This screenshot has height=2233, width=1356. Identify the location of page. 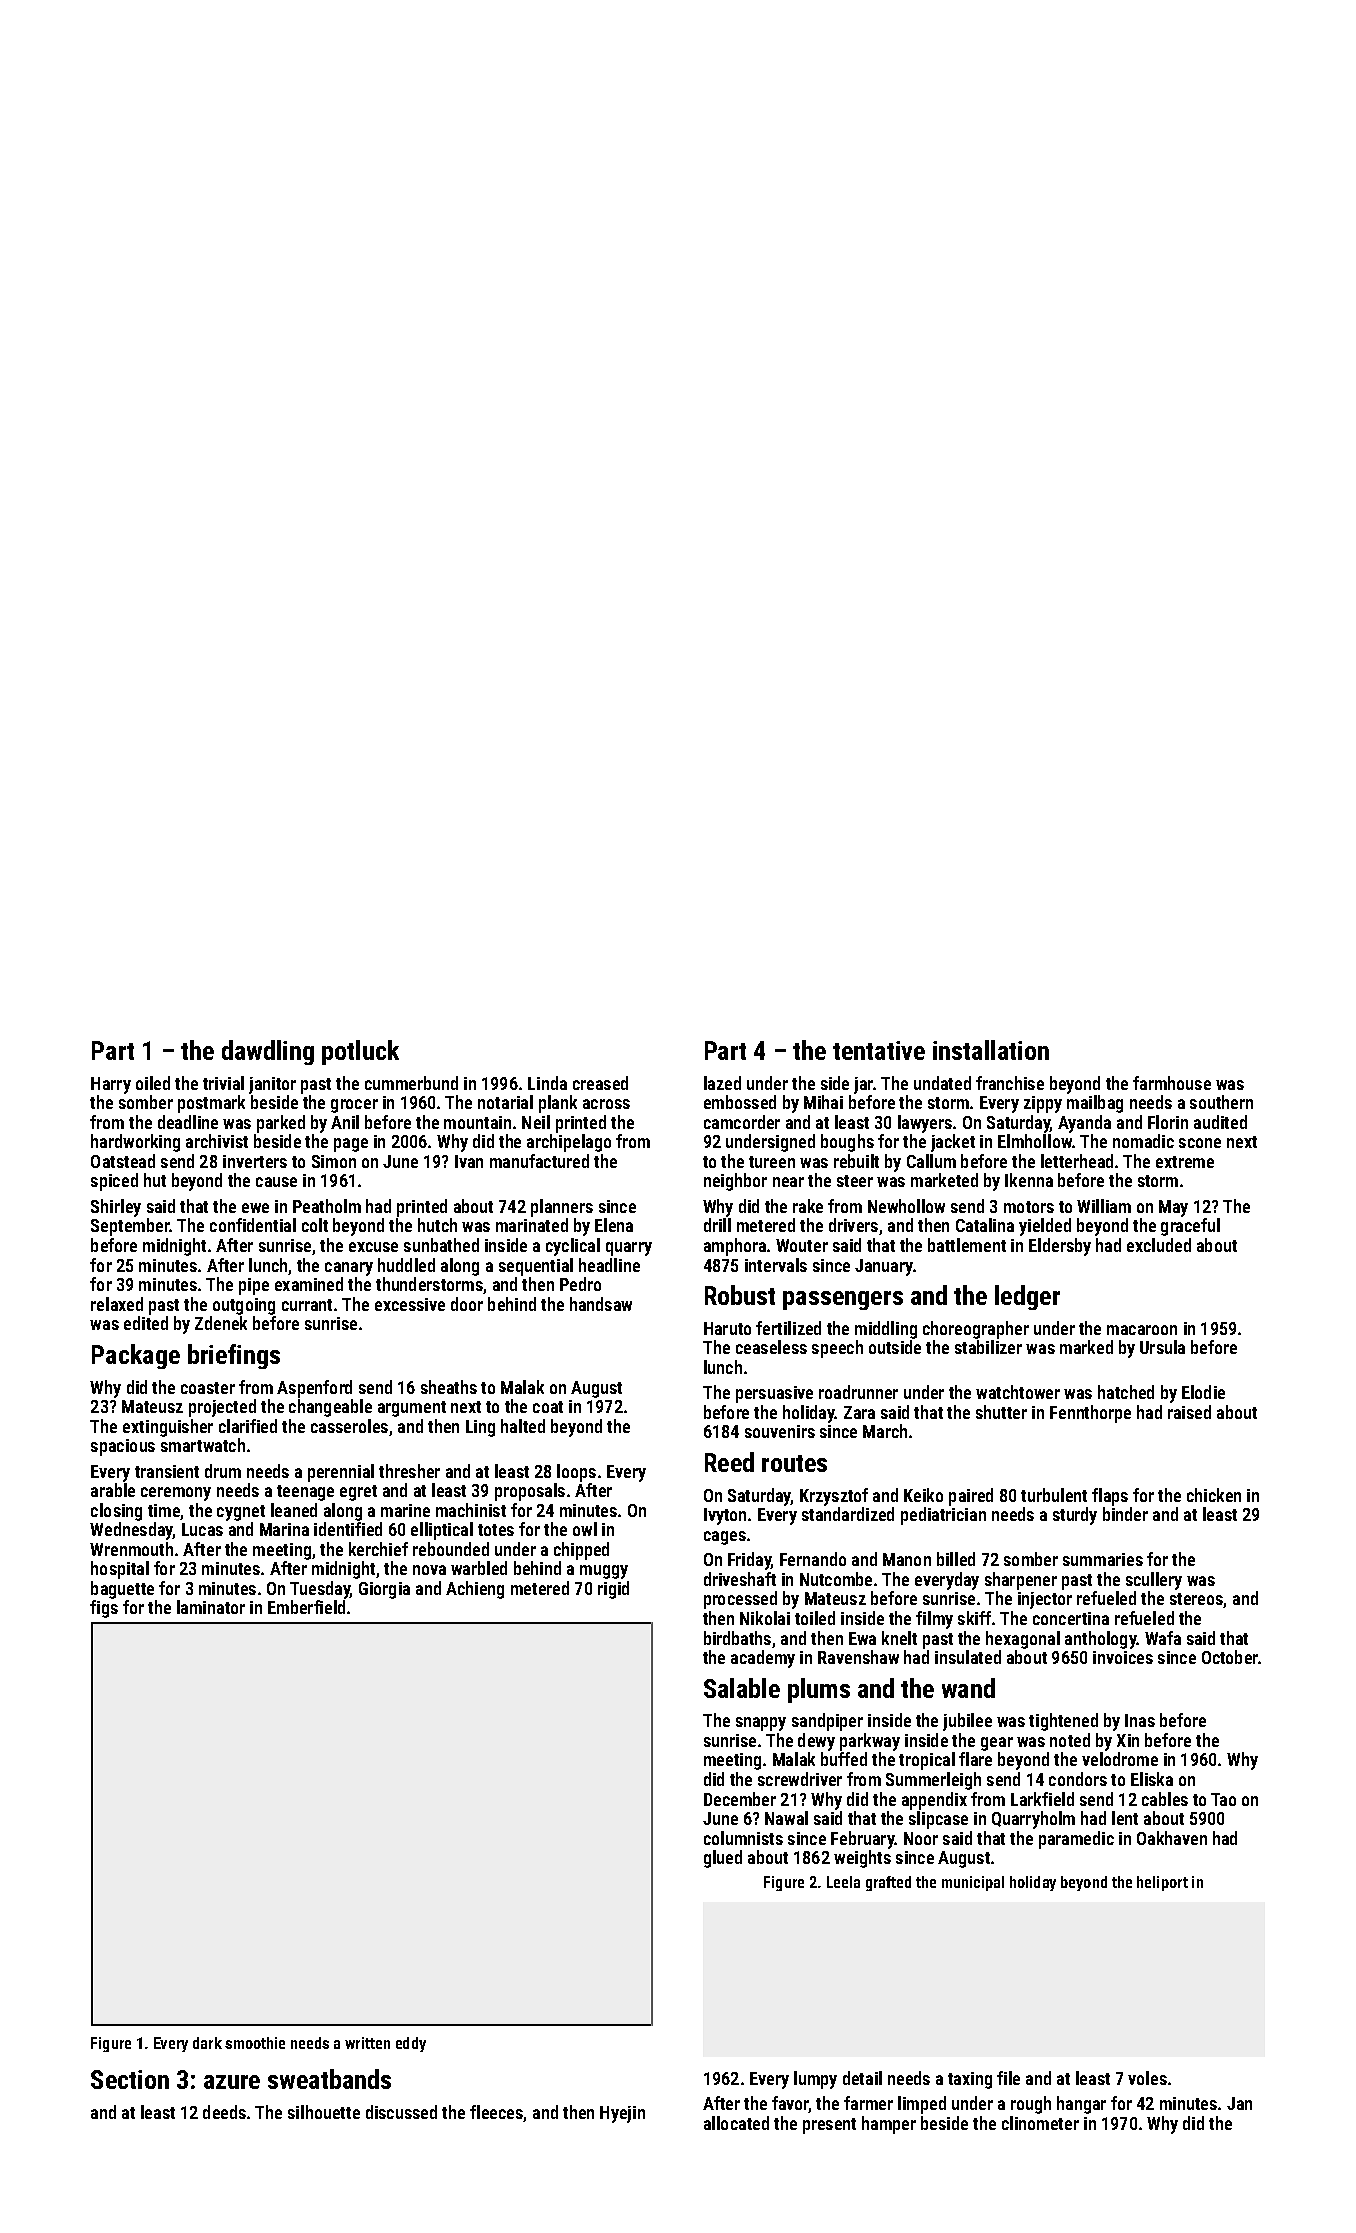
(351, 1145).
